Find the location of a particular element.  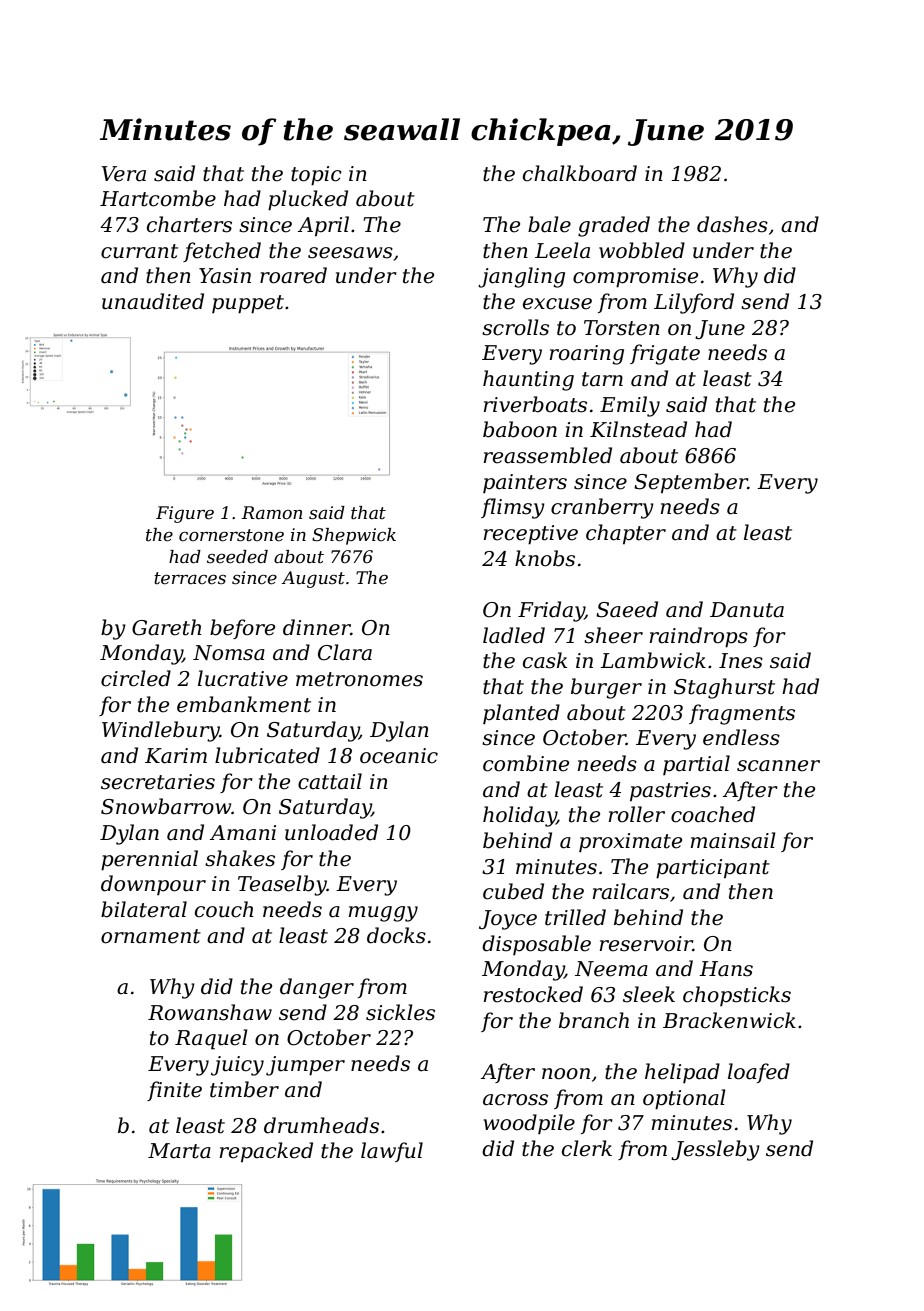

holiday is located at coordinates (520, 816).
